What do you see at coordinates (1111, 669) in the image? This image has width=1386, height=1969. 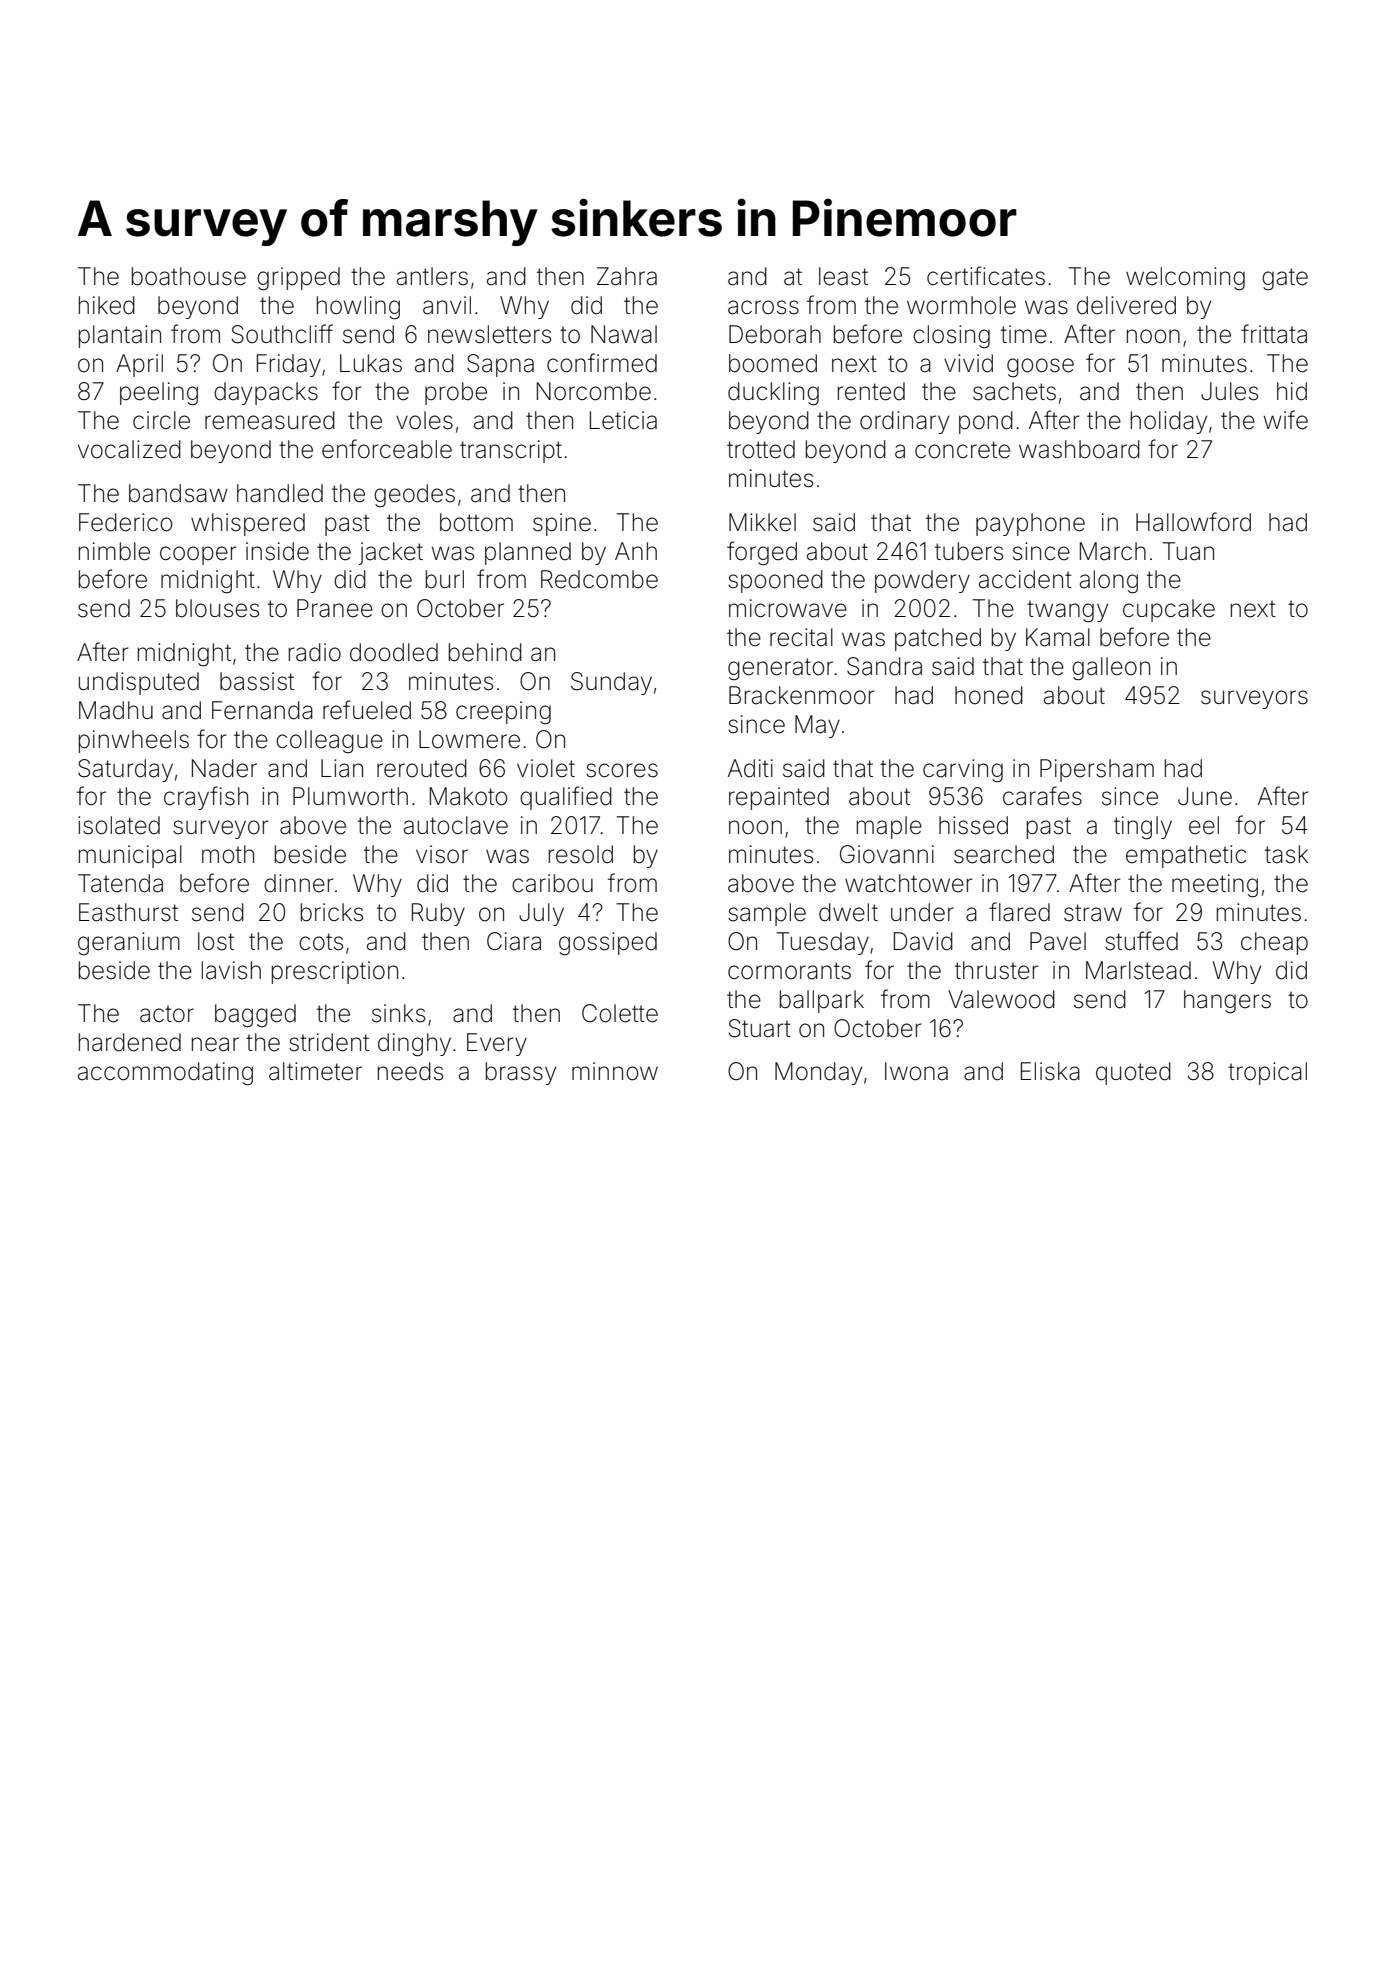 I see `galleon` at bounding box center [1111, 669].
